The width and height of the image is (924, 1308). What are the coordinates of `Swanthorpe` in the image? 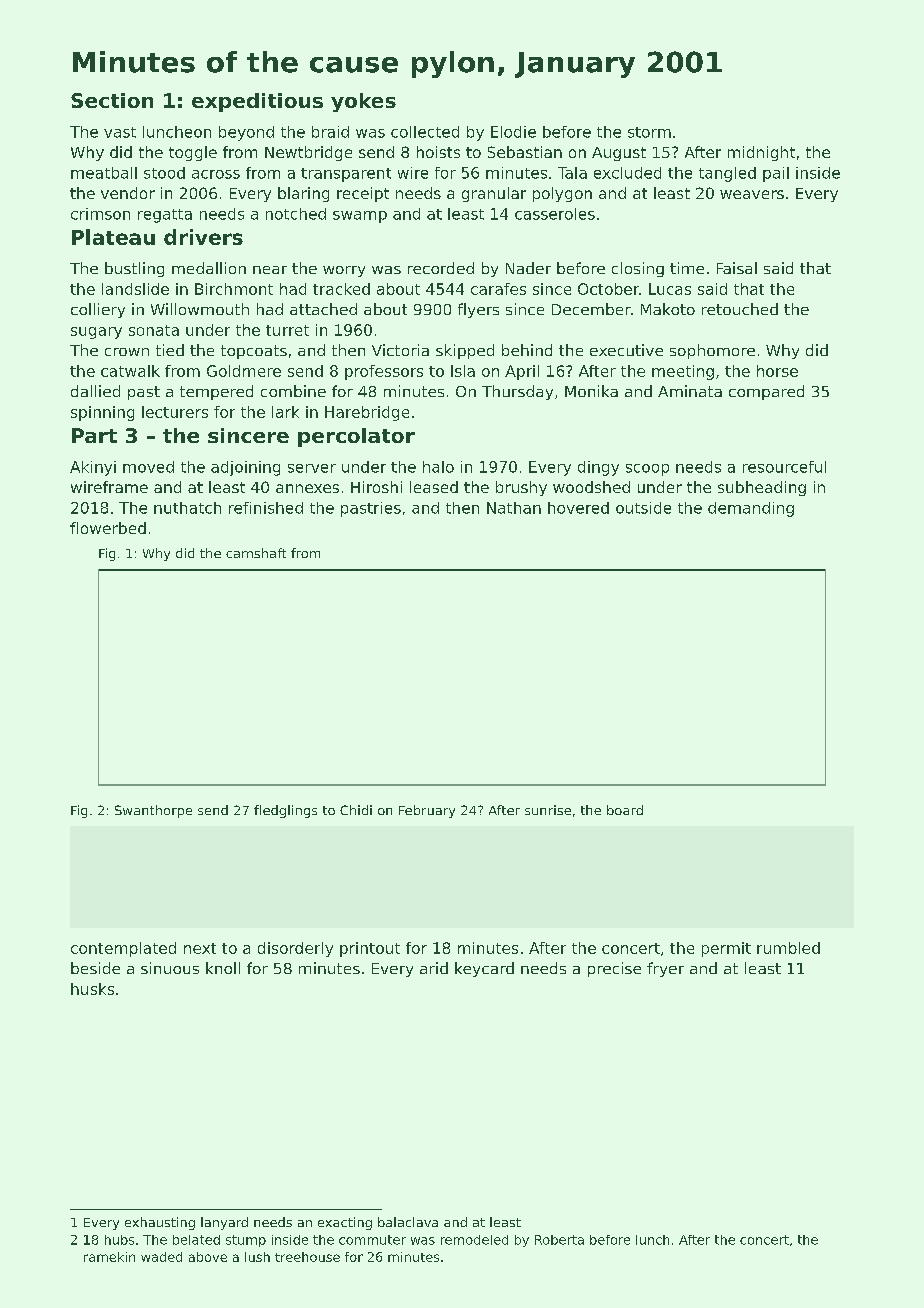 It's located at (153, 811).
